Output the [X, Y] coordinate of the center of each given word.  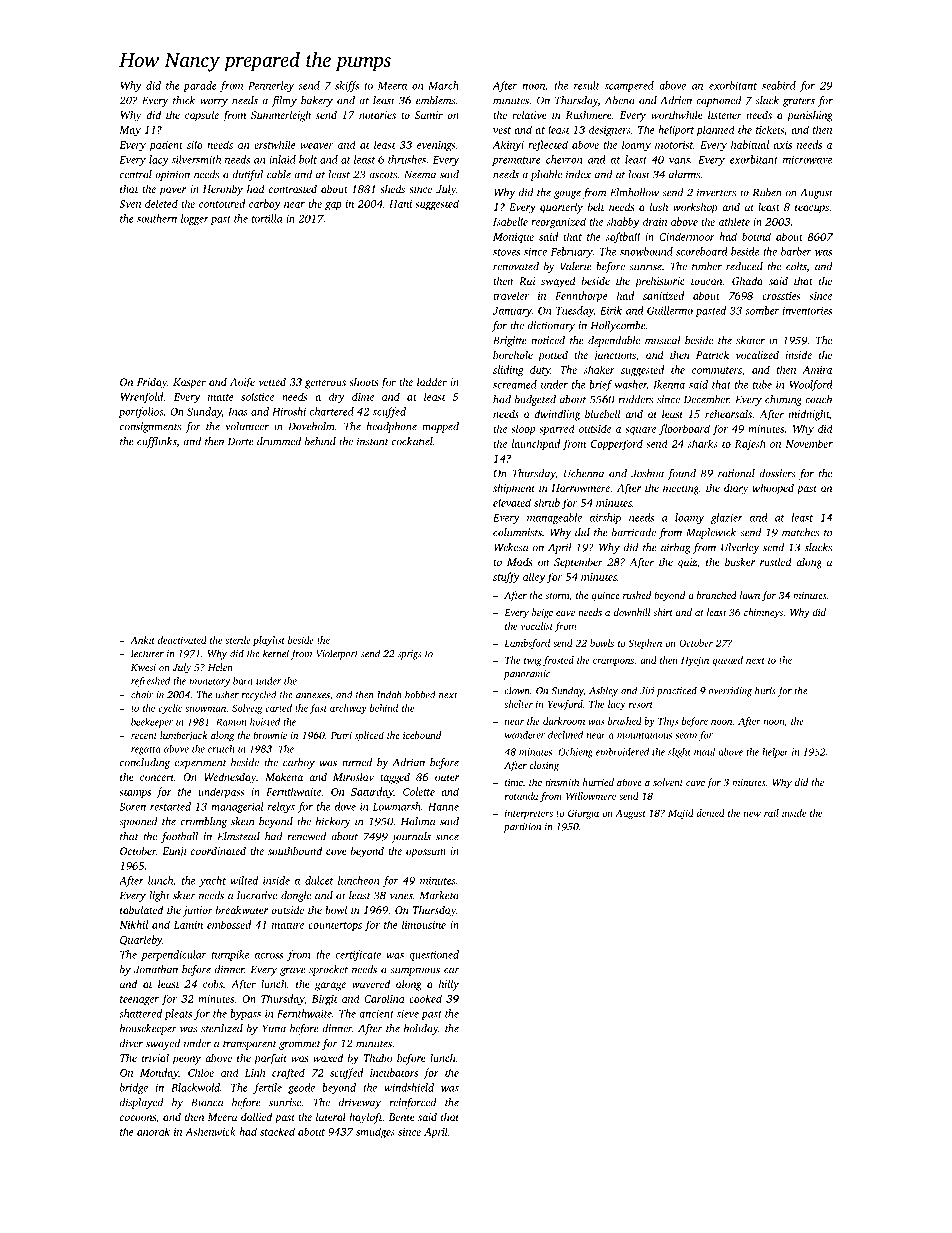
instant [373, 441]
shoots [363, 382]
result [587, 85]
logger [195, 219]
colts [796, 266]
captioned [718, 101]
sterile [238, 640]
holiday [421, 1029]
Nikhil [133, 924]
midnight [809, 415]
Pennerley [271, 86]
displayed [141, 1103]
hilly [449, 985]
